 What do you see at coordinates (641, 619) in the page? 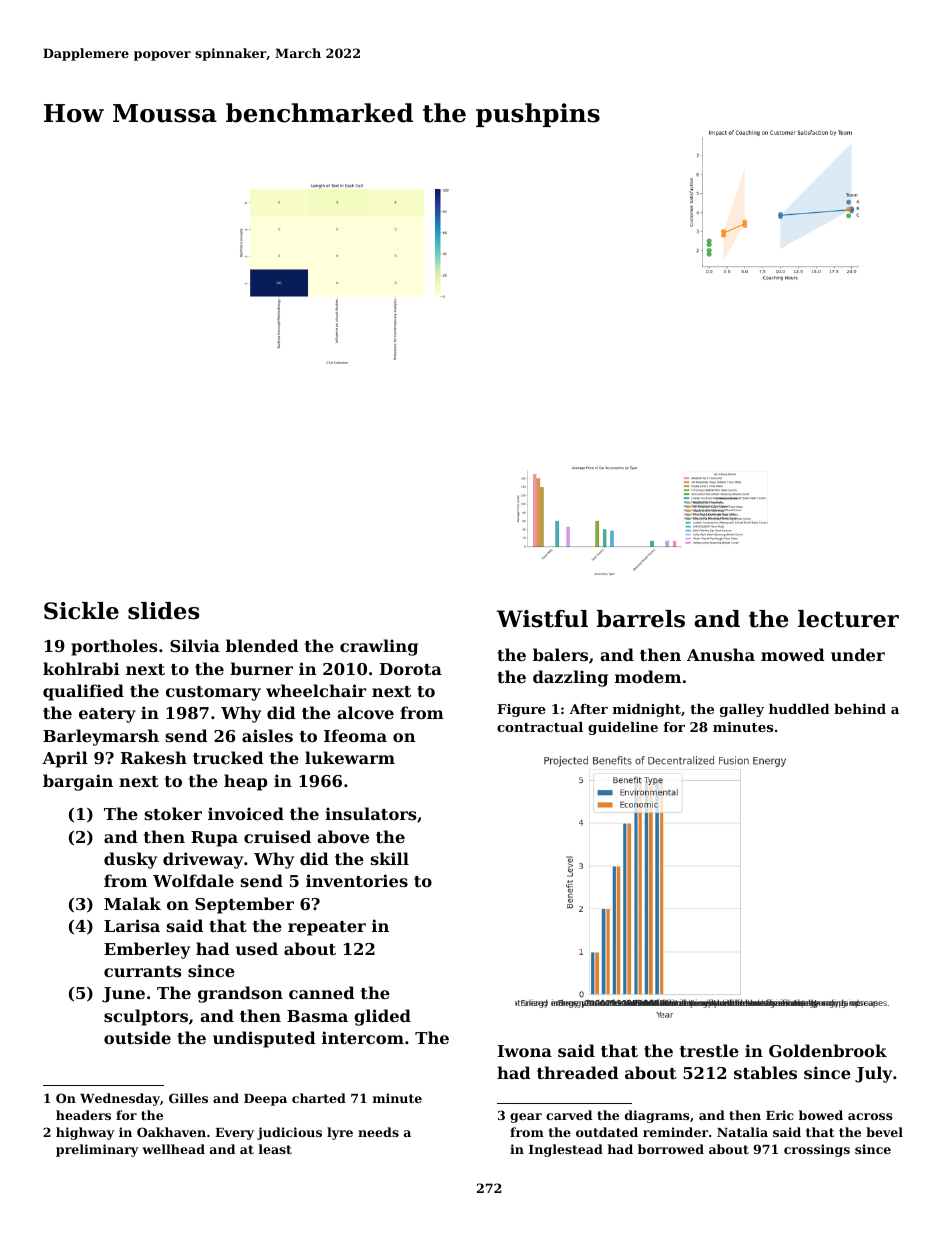
I see `barrels` at bounding box center [641, 619].
